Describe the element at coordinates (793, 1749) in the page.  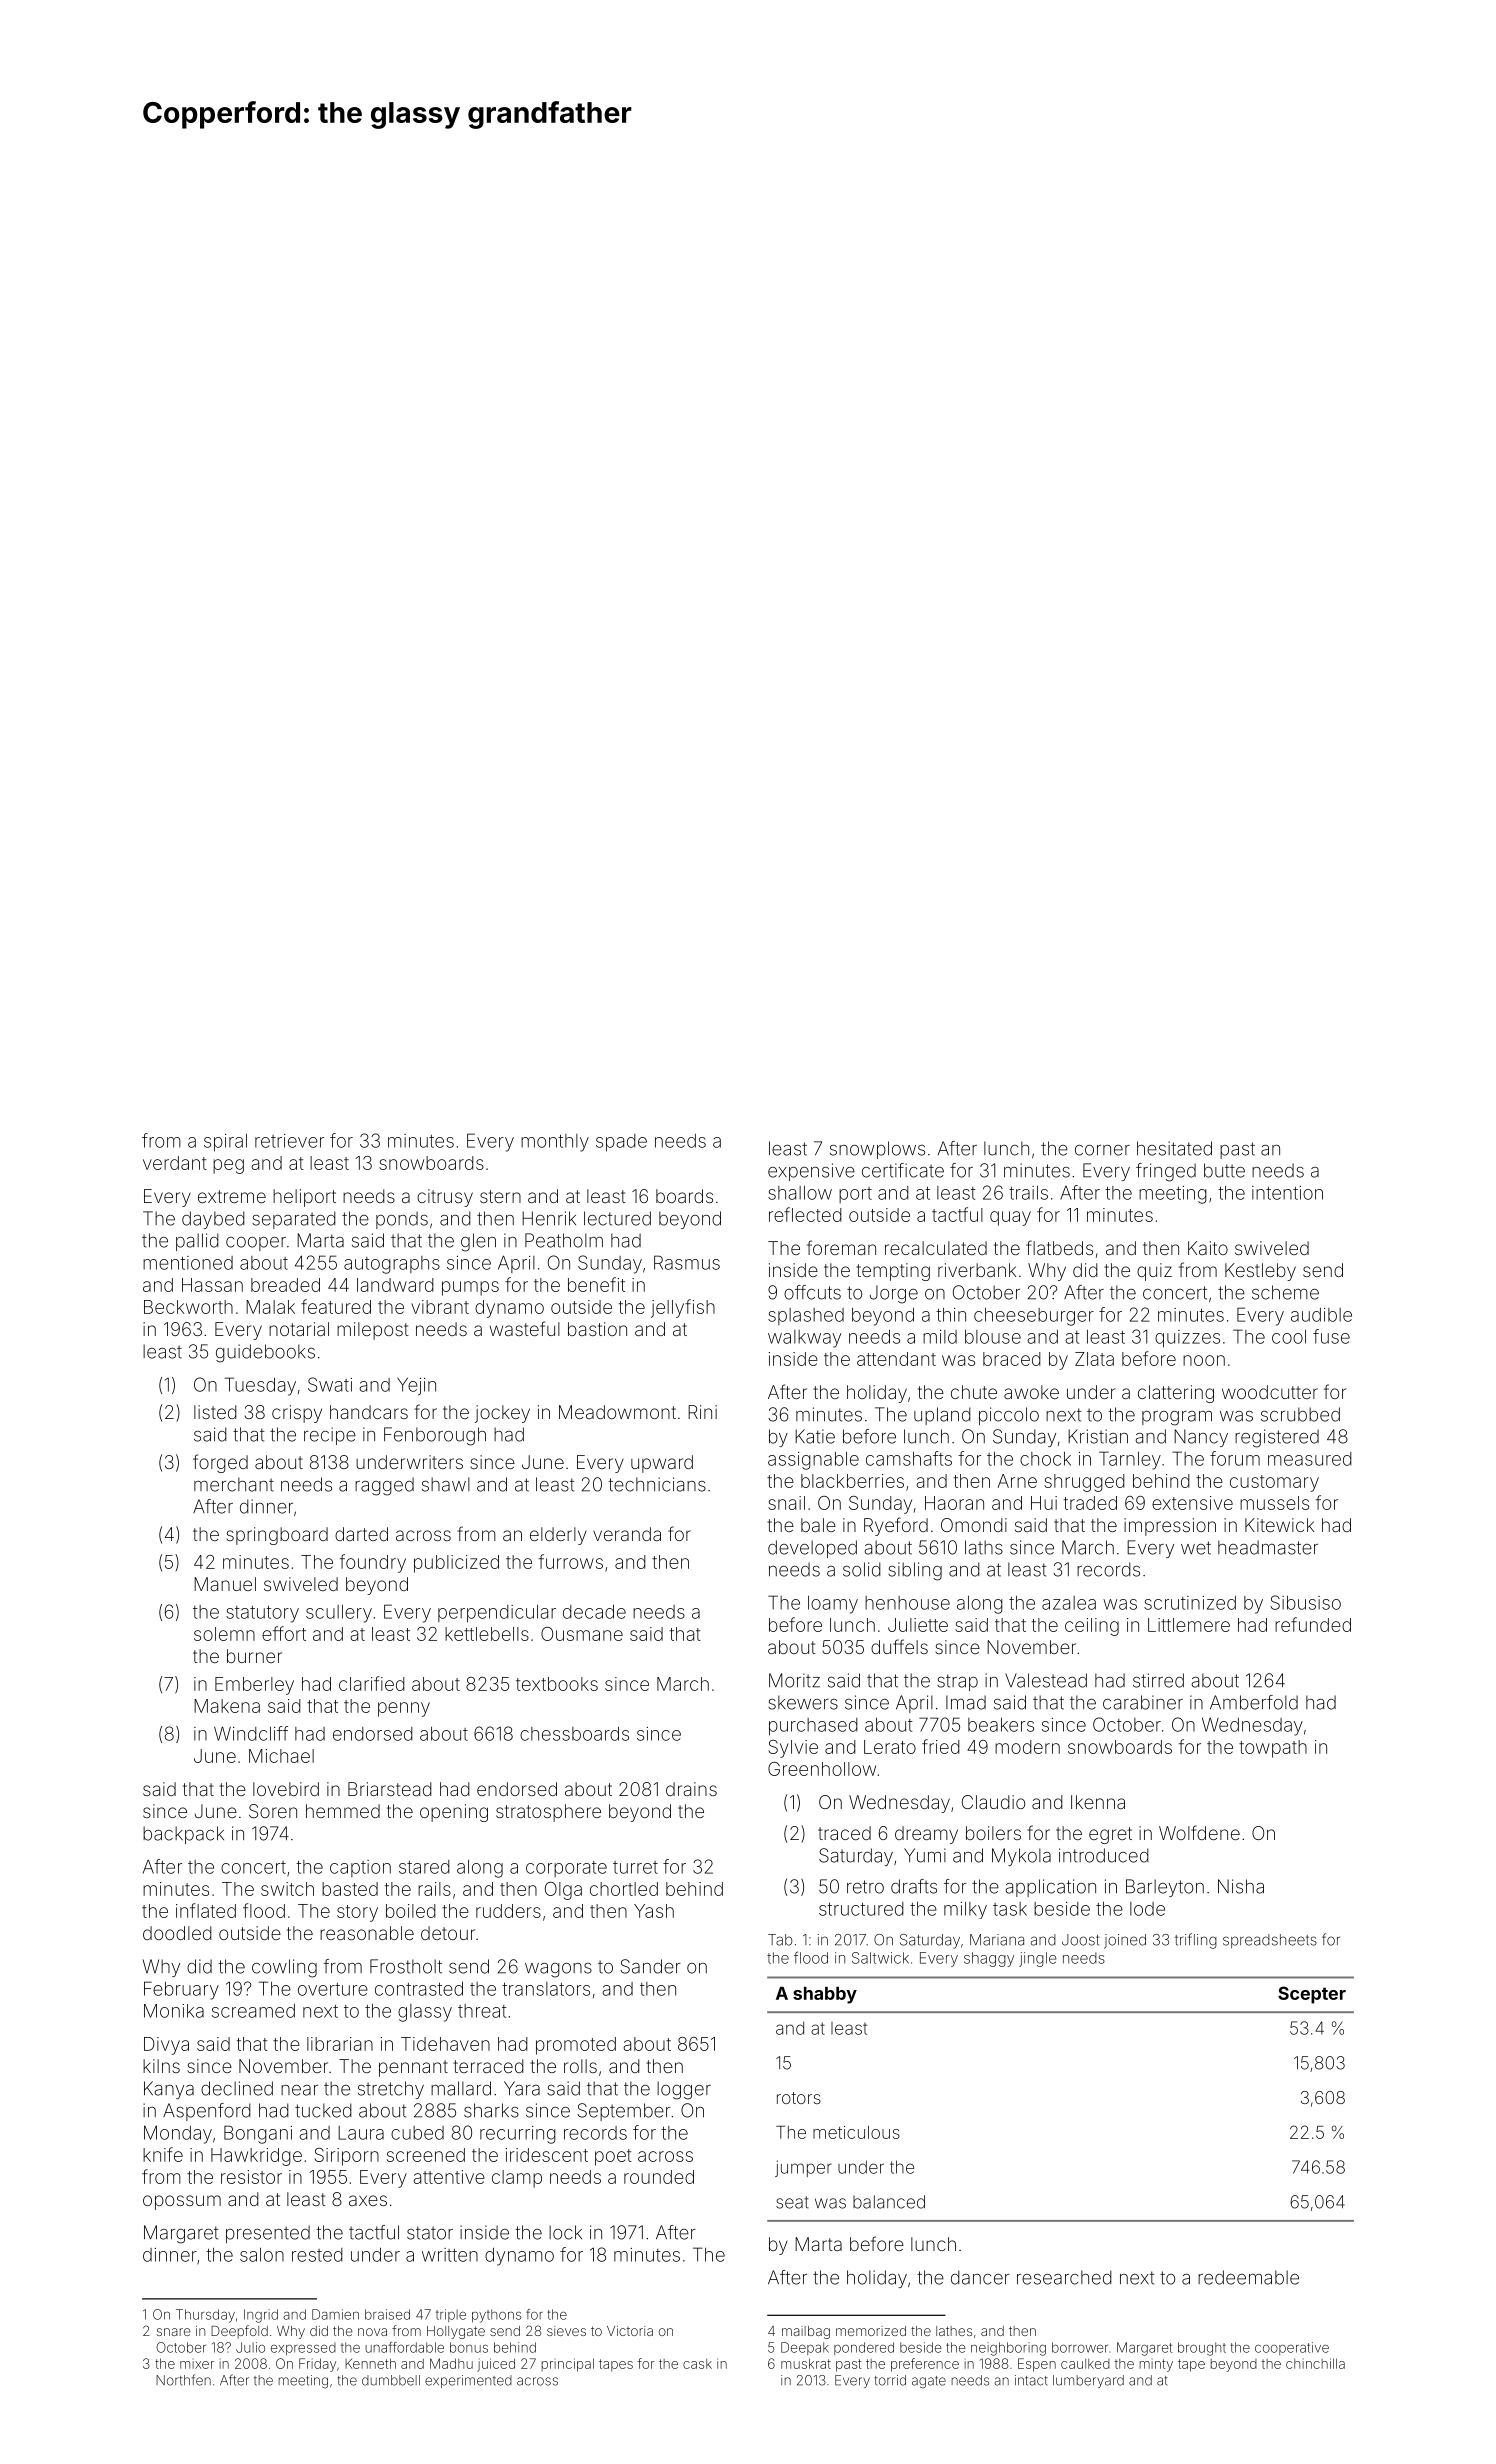
I see `Sylvie` at that location.
